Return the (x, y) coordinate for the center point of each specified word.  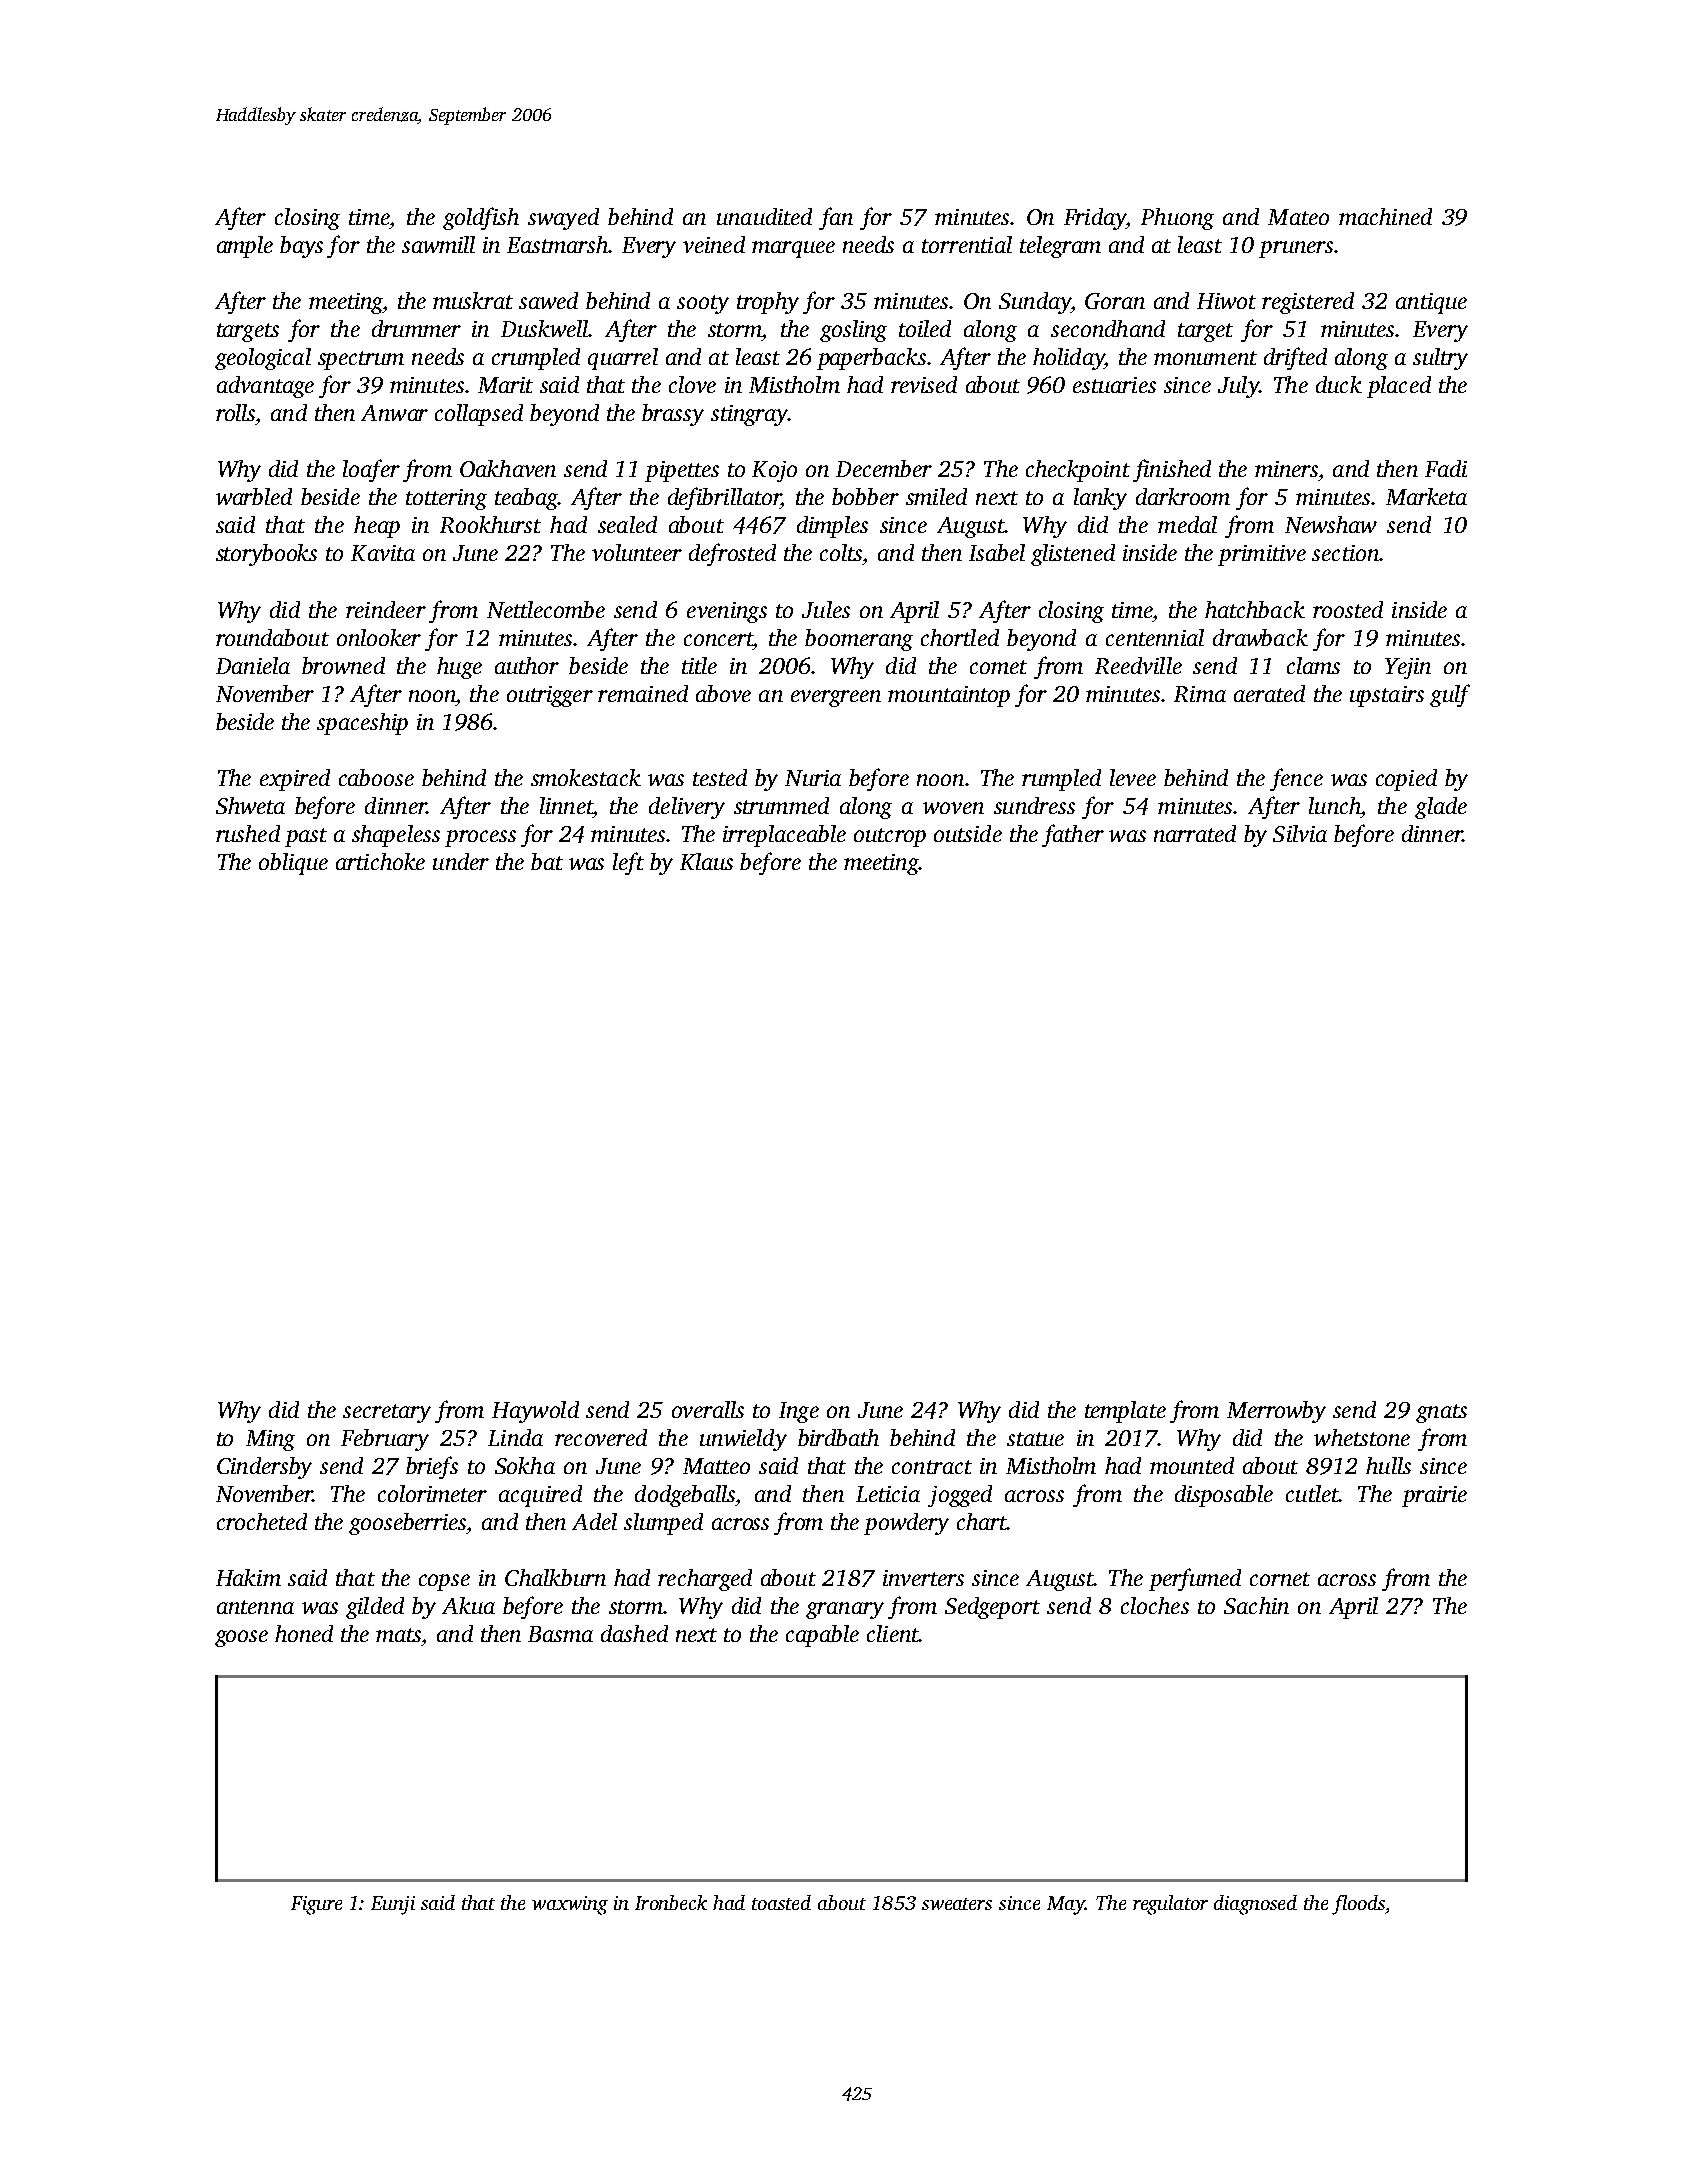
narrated (1195, 833)
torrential (967, 244)
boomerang (859, 640)
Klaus (706, 861)
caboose (376, 777)
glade (1441, 808)
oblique (293, 864)
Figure (316, 1905)
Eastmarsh (558, 244)
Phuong (1177, 219)
